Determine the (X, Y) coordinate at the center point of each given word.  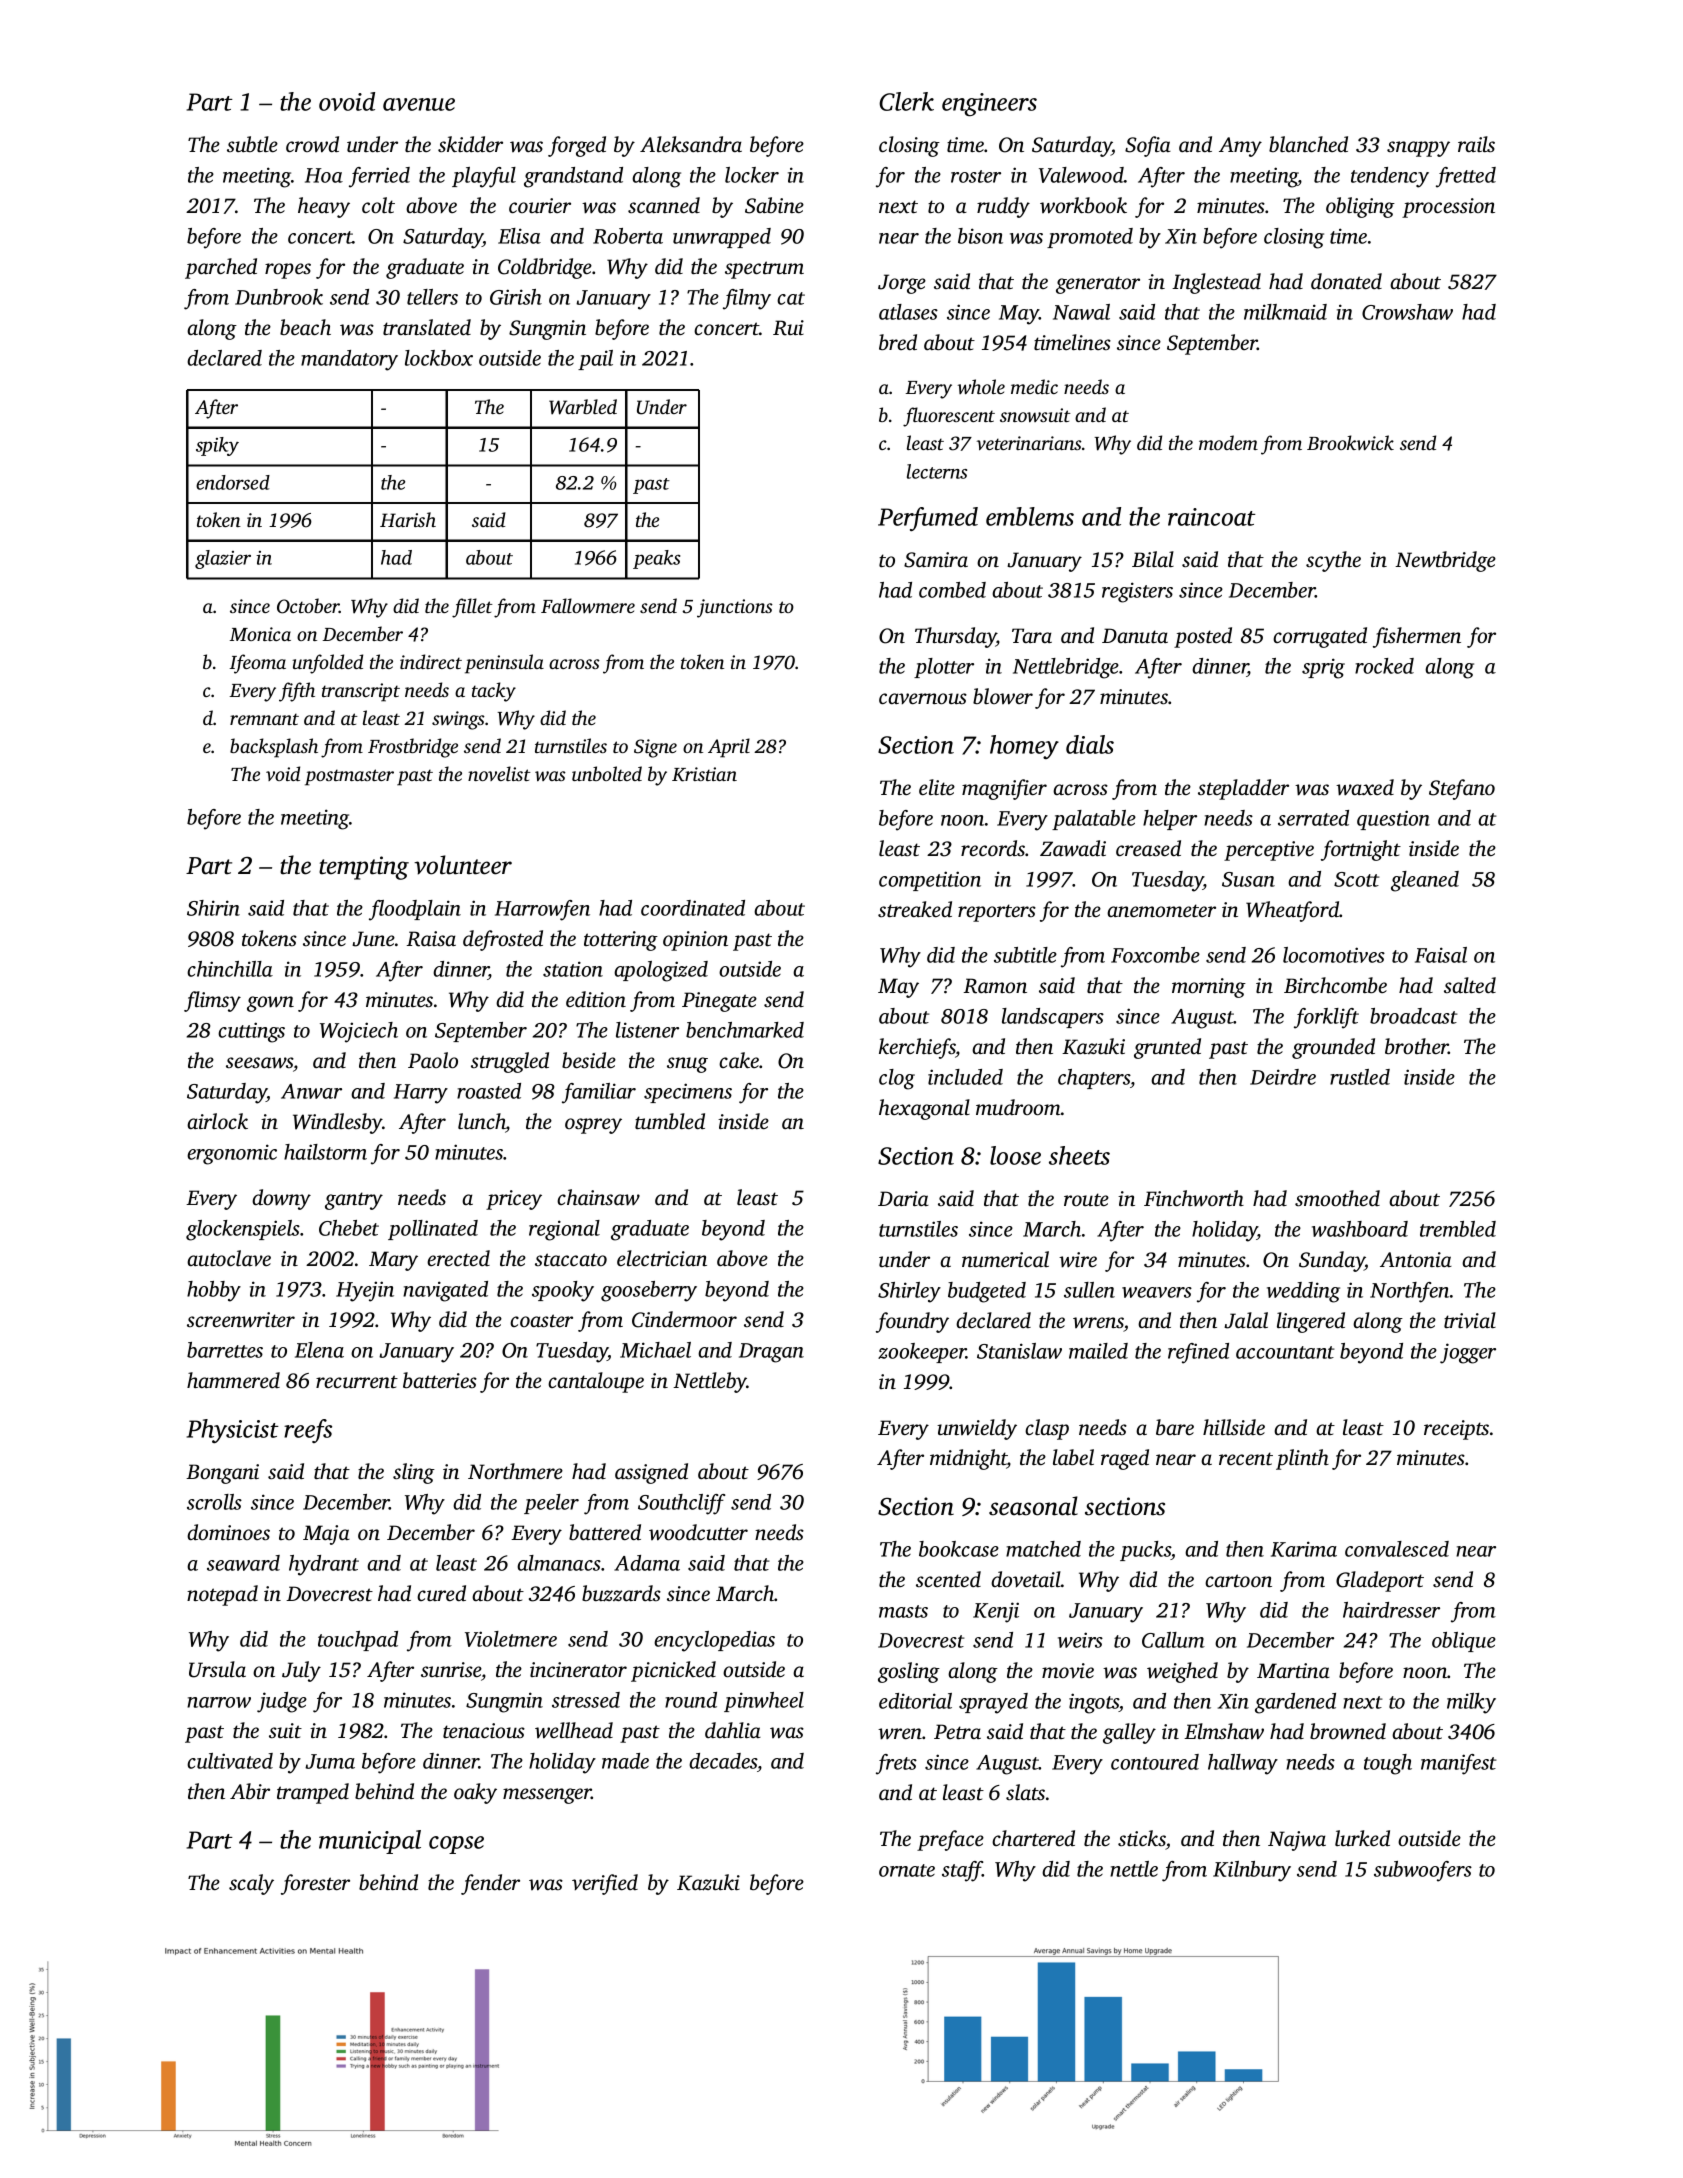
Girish (516, 297)
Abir (250, 1791)
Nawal (1081, 312)
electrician (662, 1258)
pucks (1145, 1551)
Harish (408, 519)
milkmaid (1285, 312)
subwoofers (1423, 1871)
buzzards (621, 1593)
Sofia (1148, 146)
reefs (308, 1431)
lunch (482, 1122)
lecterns (937, 471)
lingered (1311, 1322)
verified (605, 1884)
